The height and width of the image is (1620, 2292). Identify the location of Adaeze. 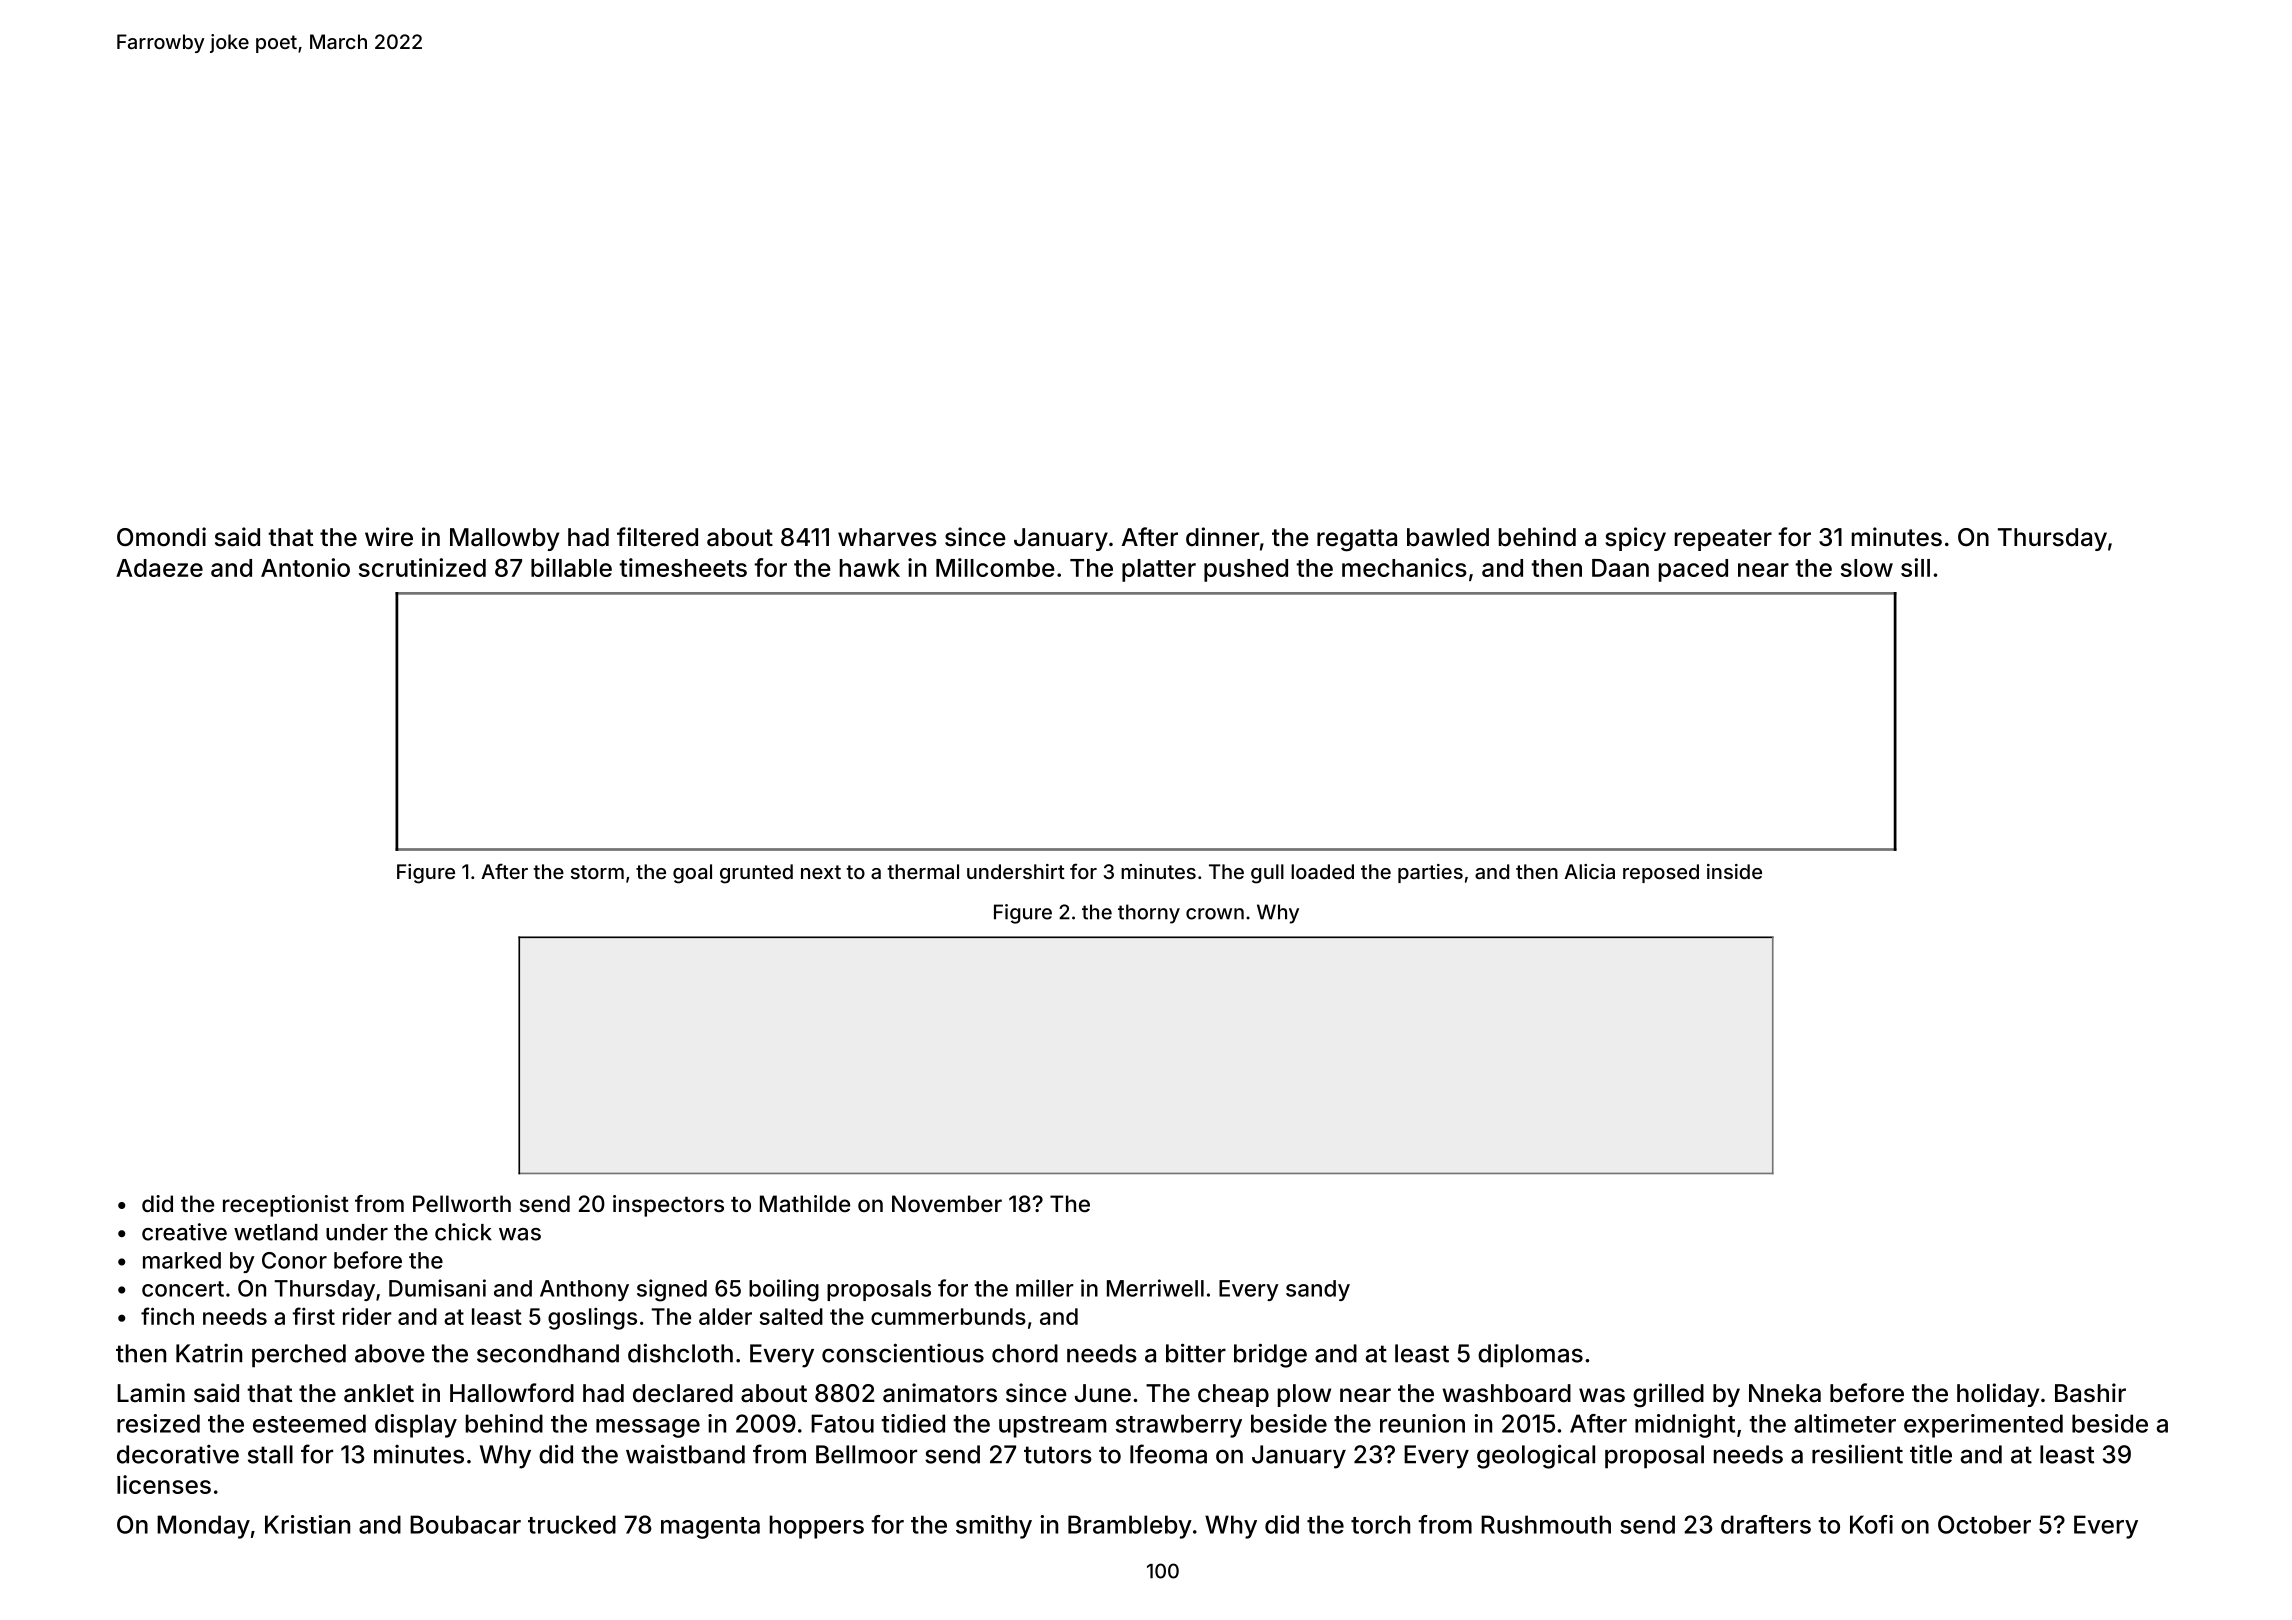
(159, 568).
